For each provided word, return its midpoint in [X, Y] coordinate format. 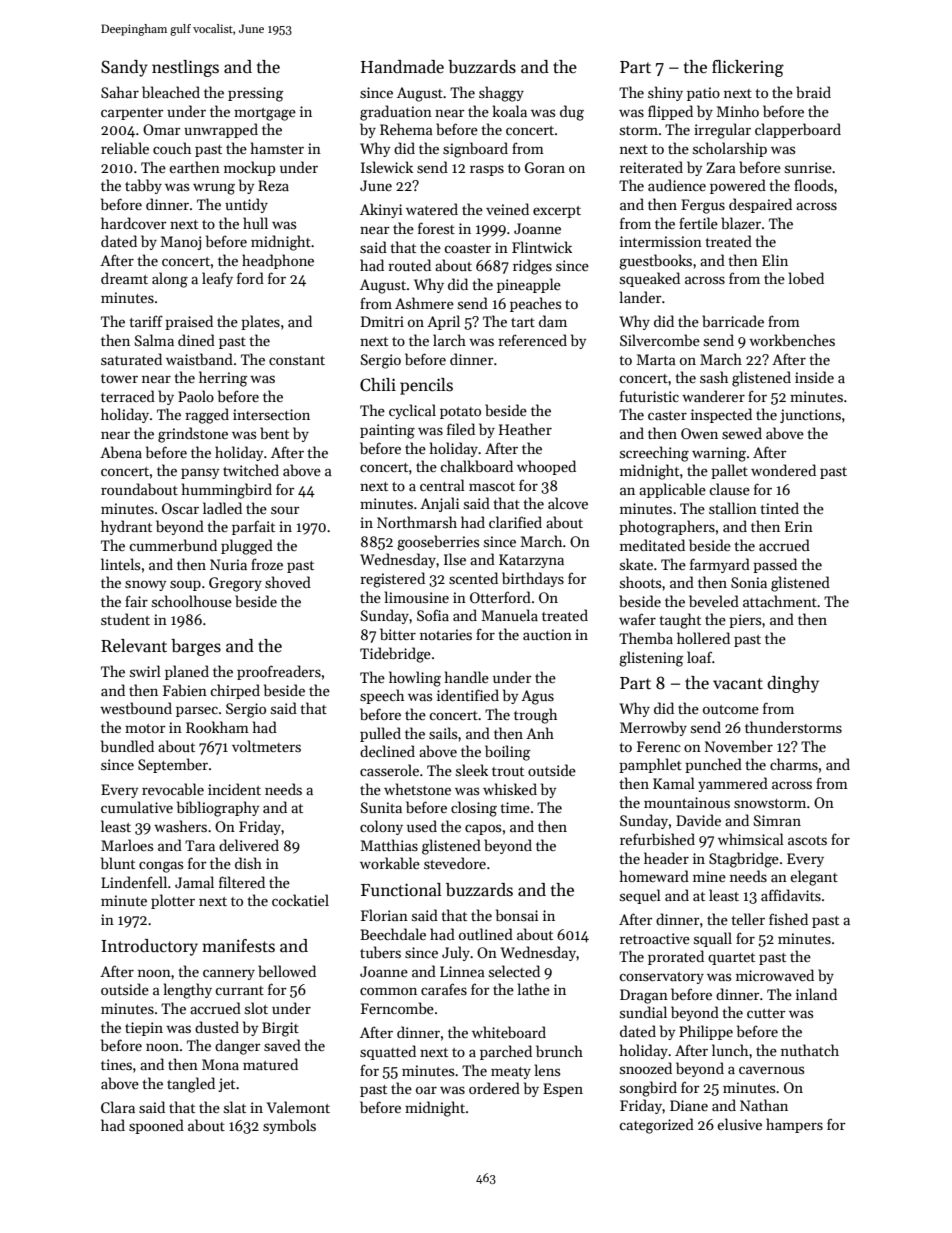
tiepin [144, 1029]
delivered [249, 845]
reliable [125, 148]
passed [775, 565]
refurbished [657, 839]
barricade [733, 321]
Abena [121, 452]
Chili [378, 385]
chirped [235, 691]
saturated [131, 359]
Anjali [439, 504]
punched [713, 765]
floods [813, 185]
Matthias [389, 845]
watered [432, 209]
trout [508, 771]
